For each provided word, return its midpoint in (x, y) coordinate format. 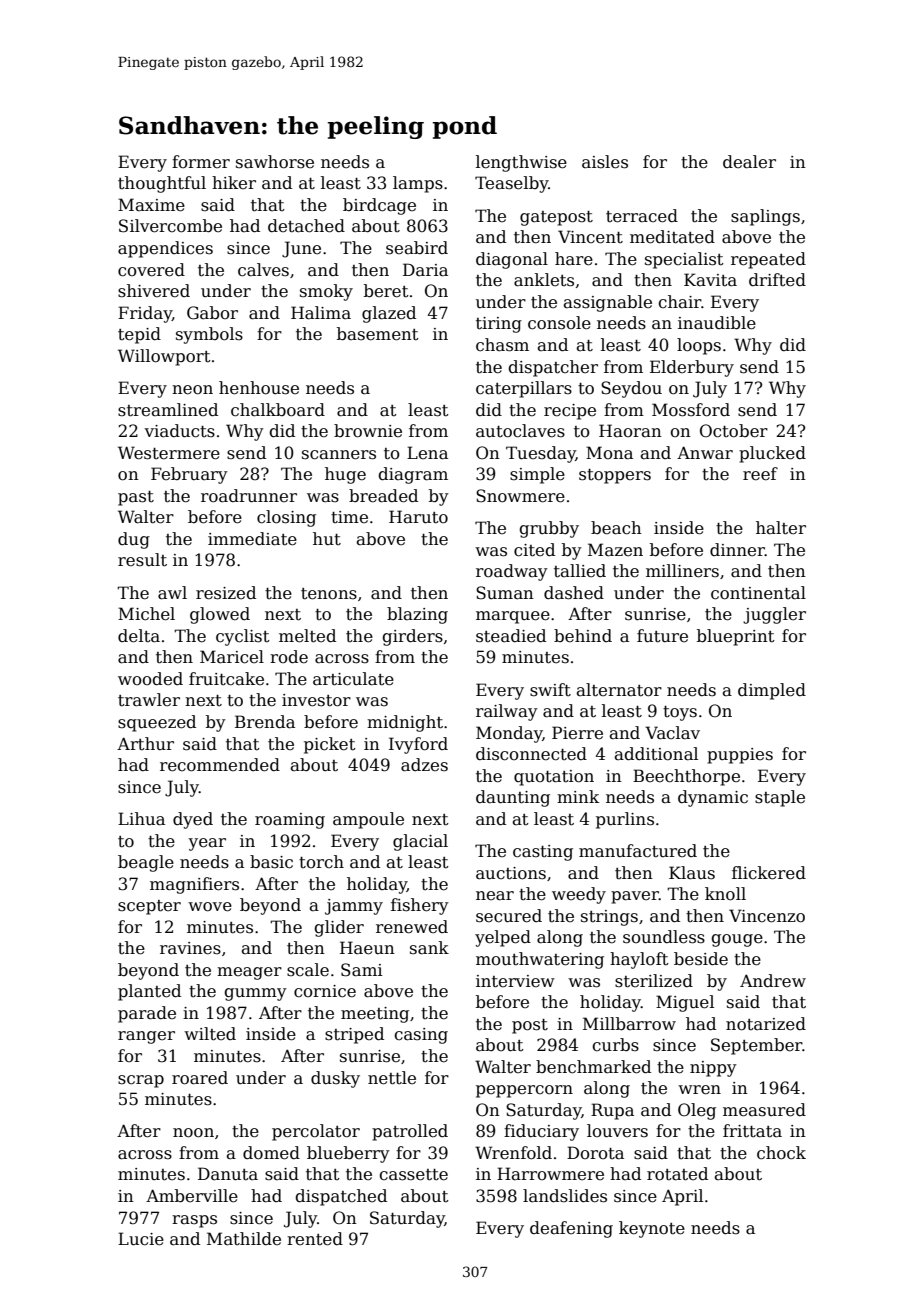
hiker (234, 183)
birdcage (379, 206)
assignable (608, 303)
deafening (571, 1229)
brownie (368, 431)
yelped (503, 938)
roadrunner (249, 496)
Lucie (141, 1239)
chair (679, 301)
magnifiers (194, 885)
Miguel (685, 1003)
